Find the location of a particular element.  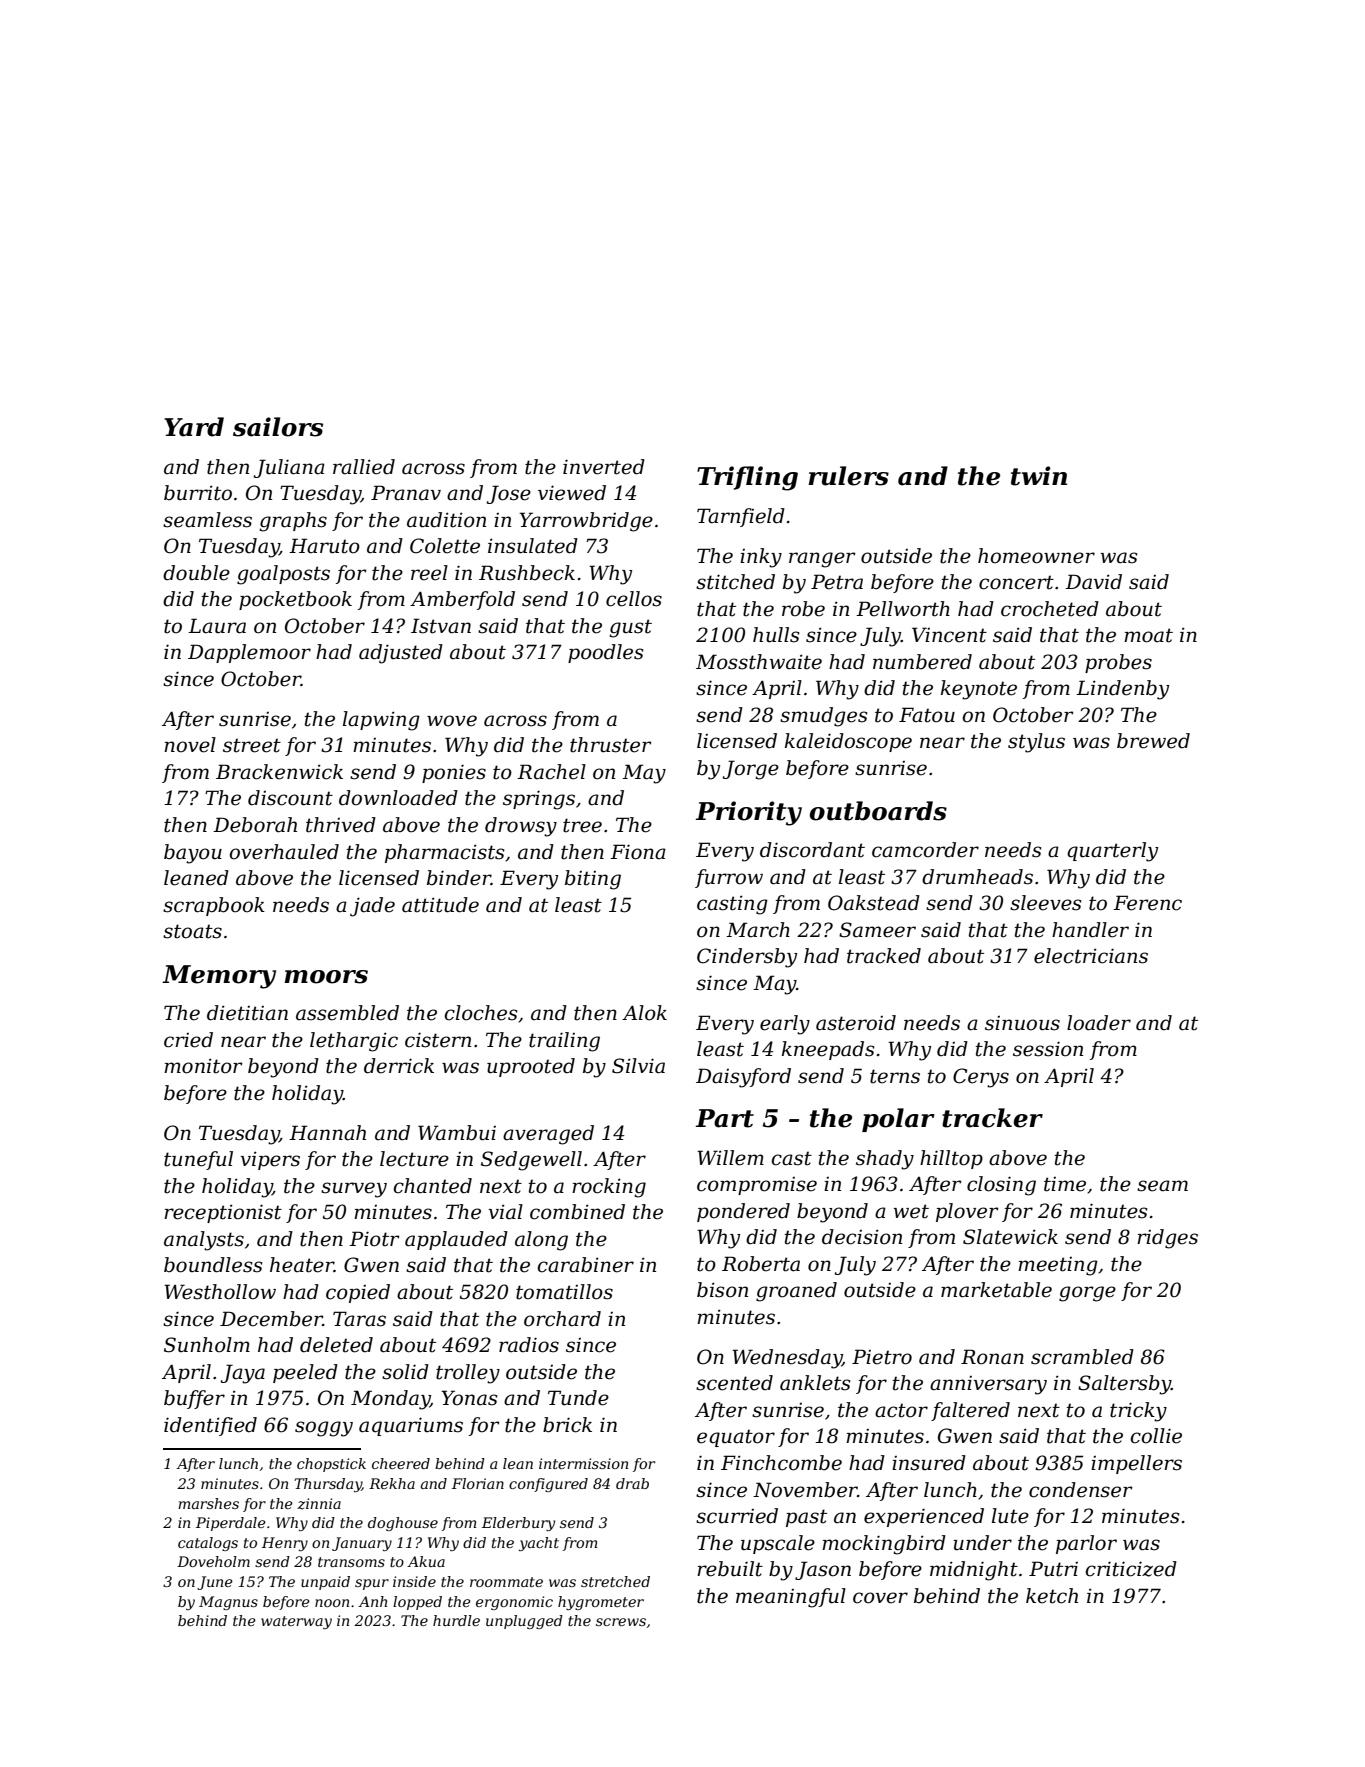

twin is located at coordinates (1039, 476).
